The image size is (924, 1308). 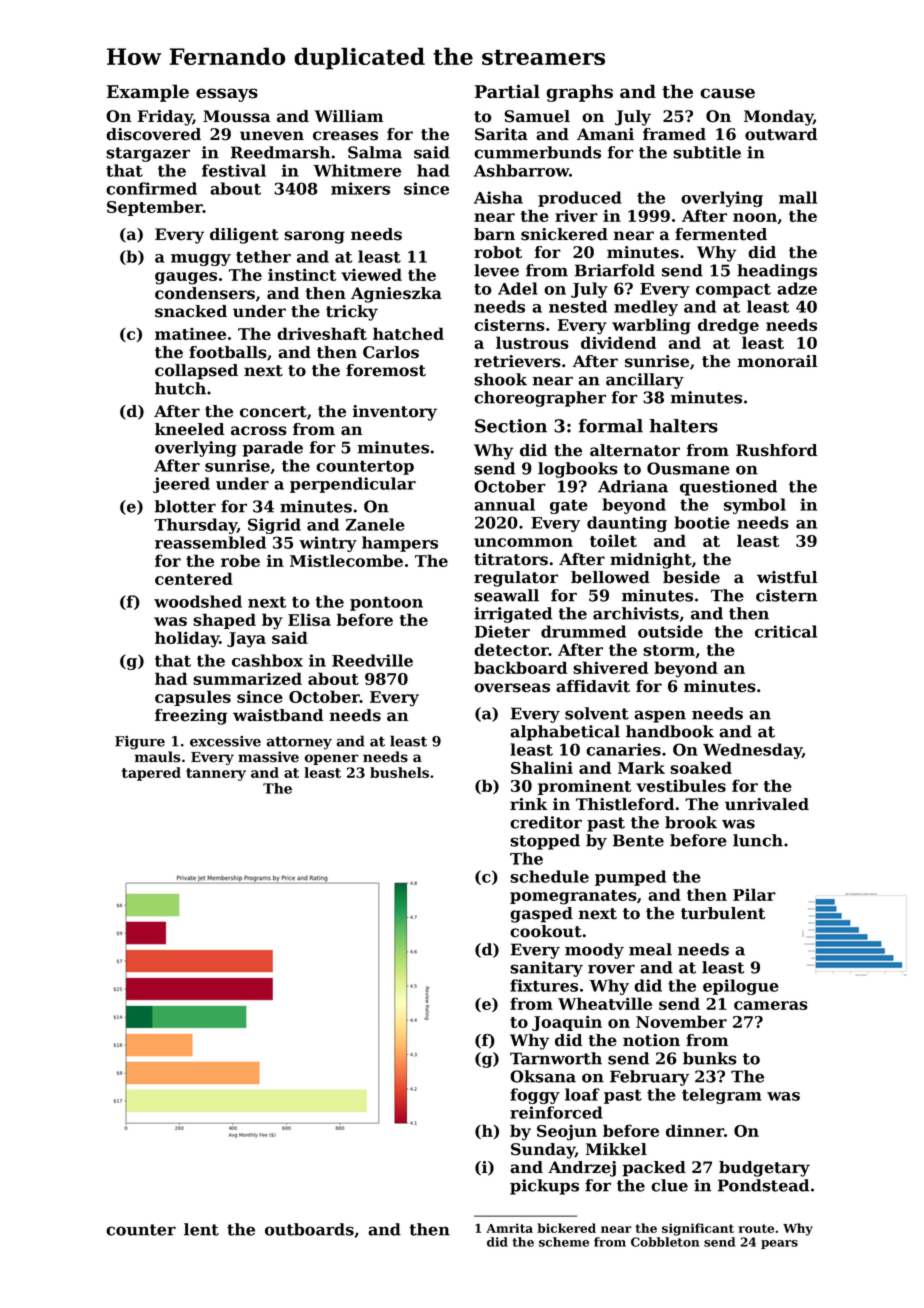 I want to click on Amrita, so click(x=509, y=1228).
